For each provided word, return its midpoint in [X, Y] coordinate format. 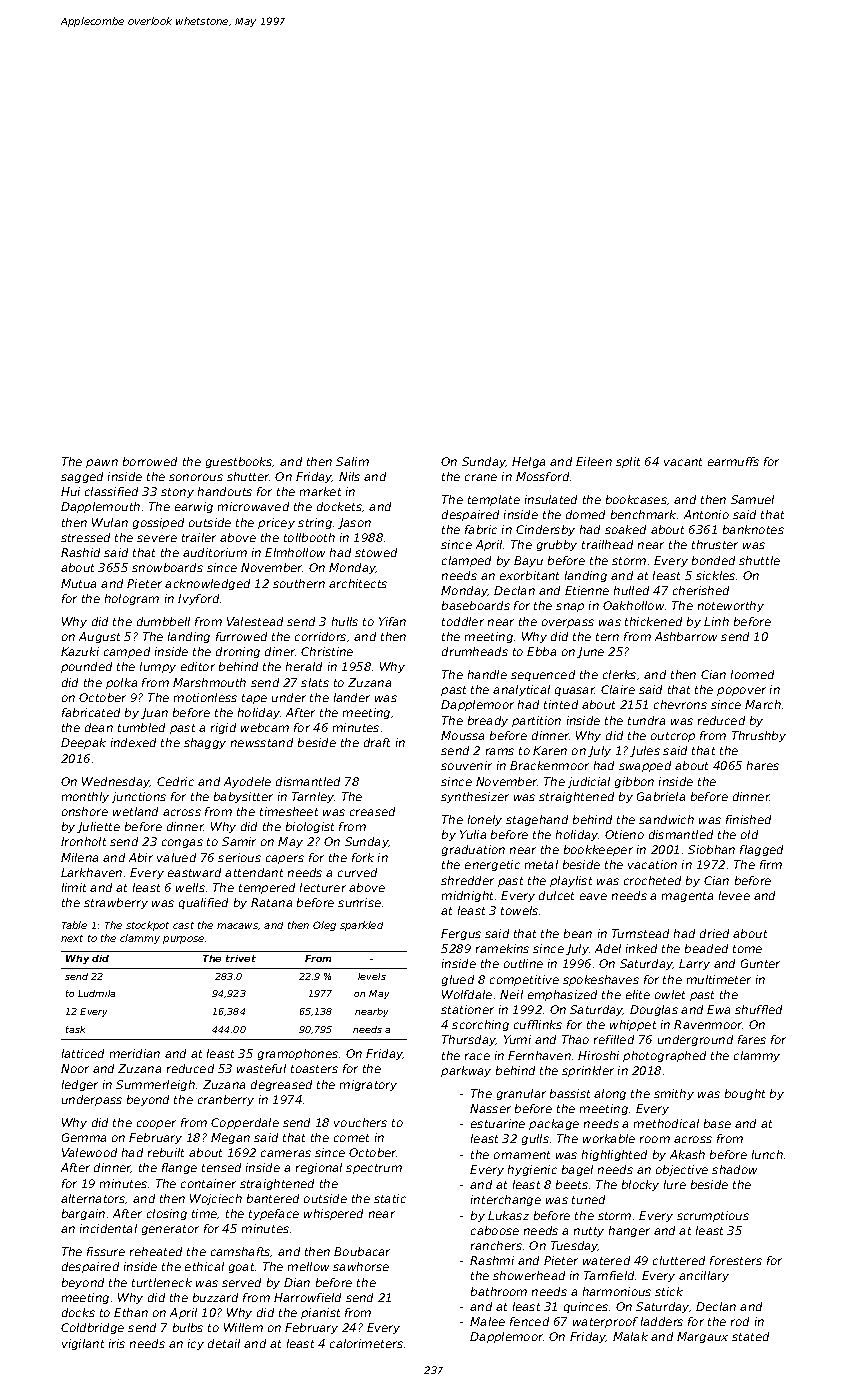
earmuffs [733, 461]
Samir [239, 841]
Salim [352, 461]
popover [741, 691]
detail [224, 1343]
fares [752, 1039]
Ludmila [96, 993]
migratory [368, 1085]
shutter [248, 476]
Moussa [462, 735]
